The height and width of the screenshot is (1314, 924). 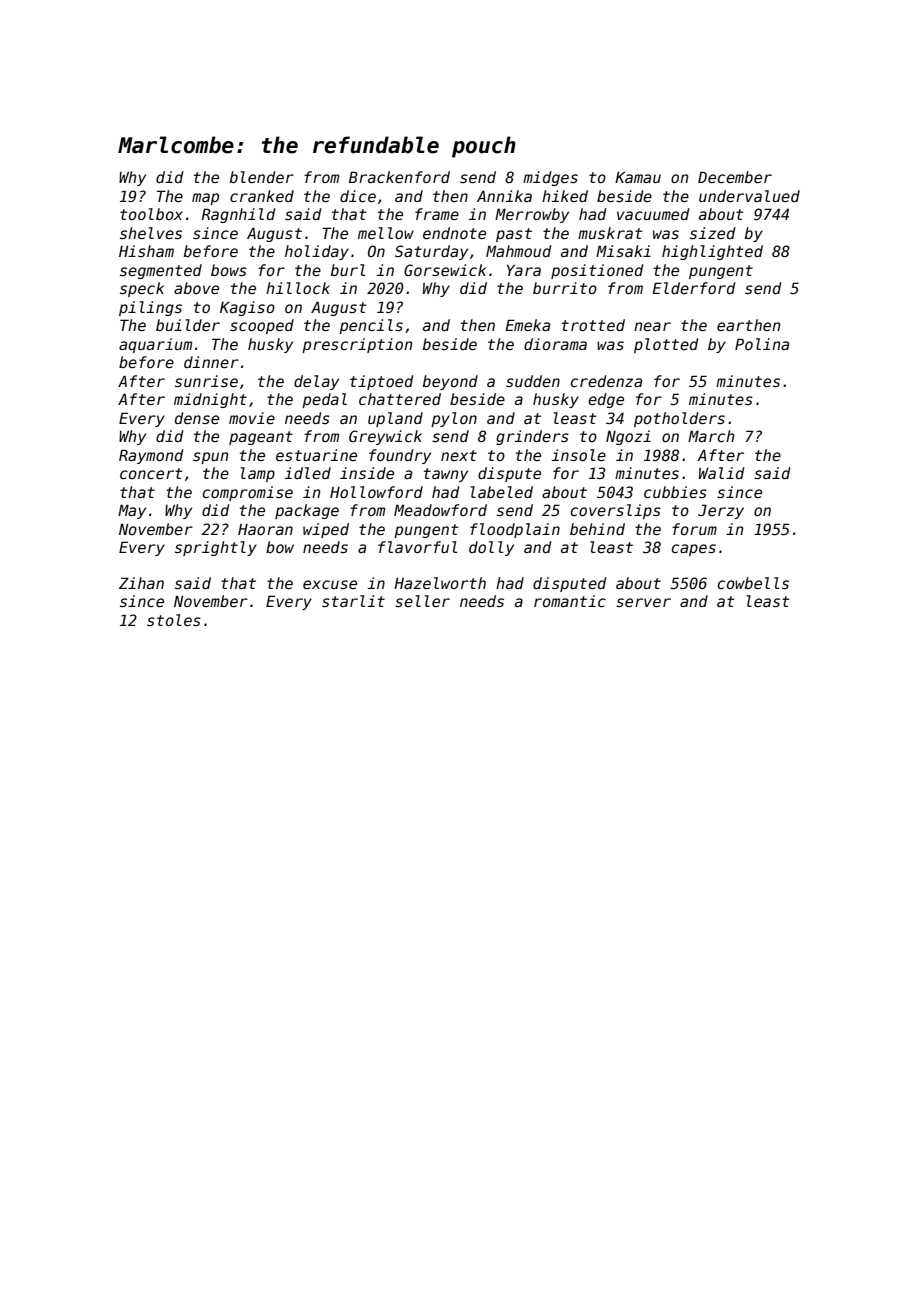 What do you see at coordinates (712, 252) in the screenshot?
I see `highlighted` at bounding box center [712, 252].
